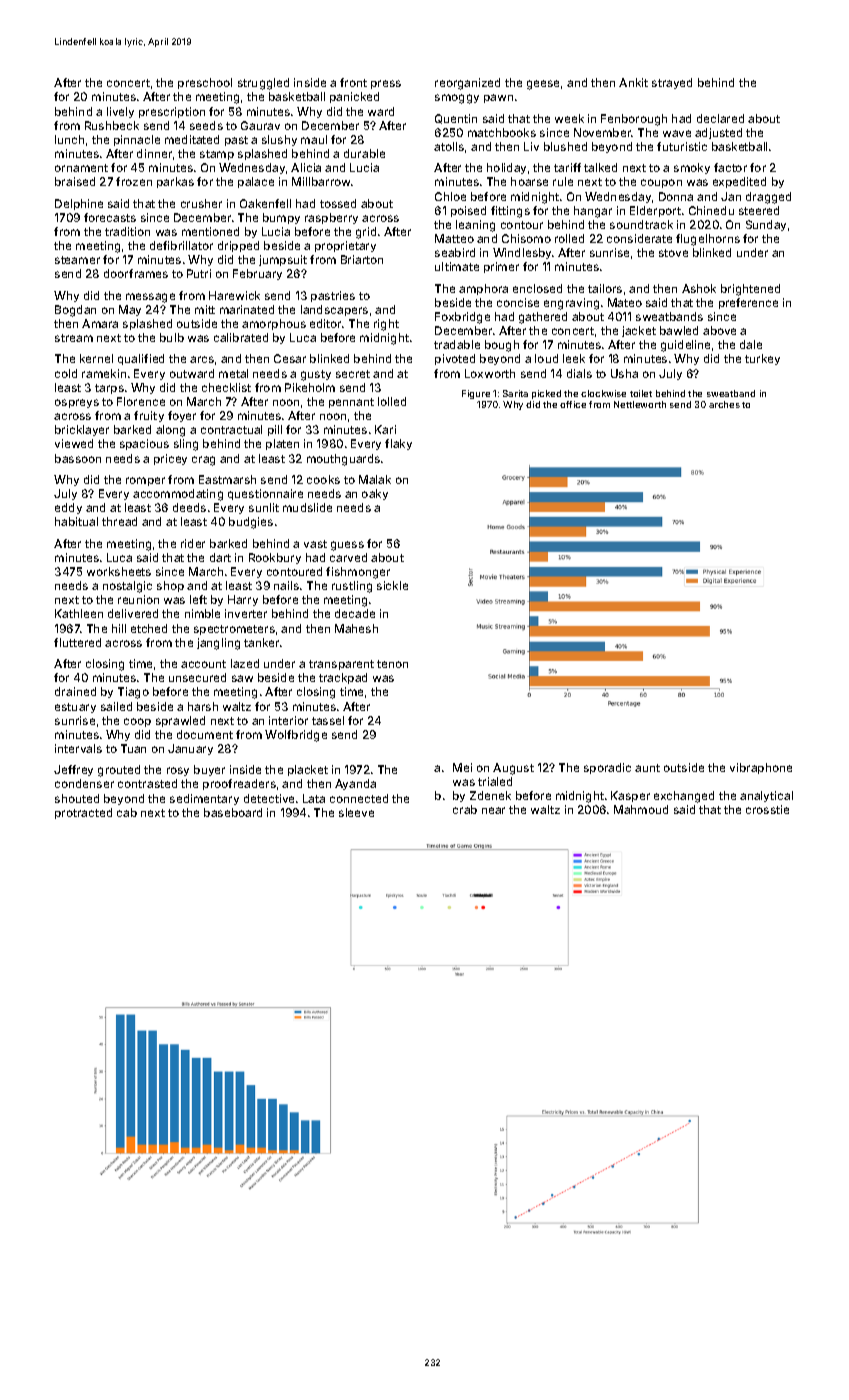 The height and width of the image is (1400, 849). I want to click on arches, so click(724, 404).
